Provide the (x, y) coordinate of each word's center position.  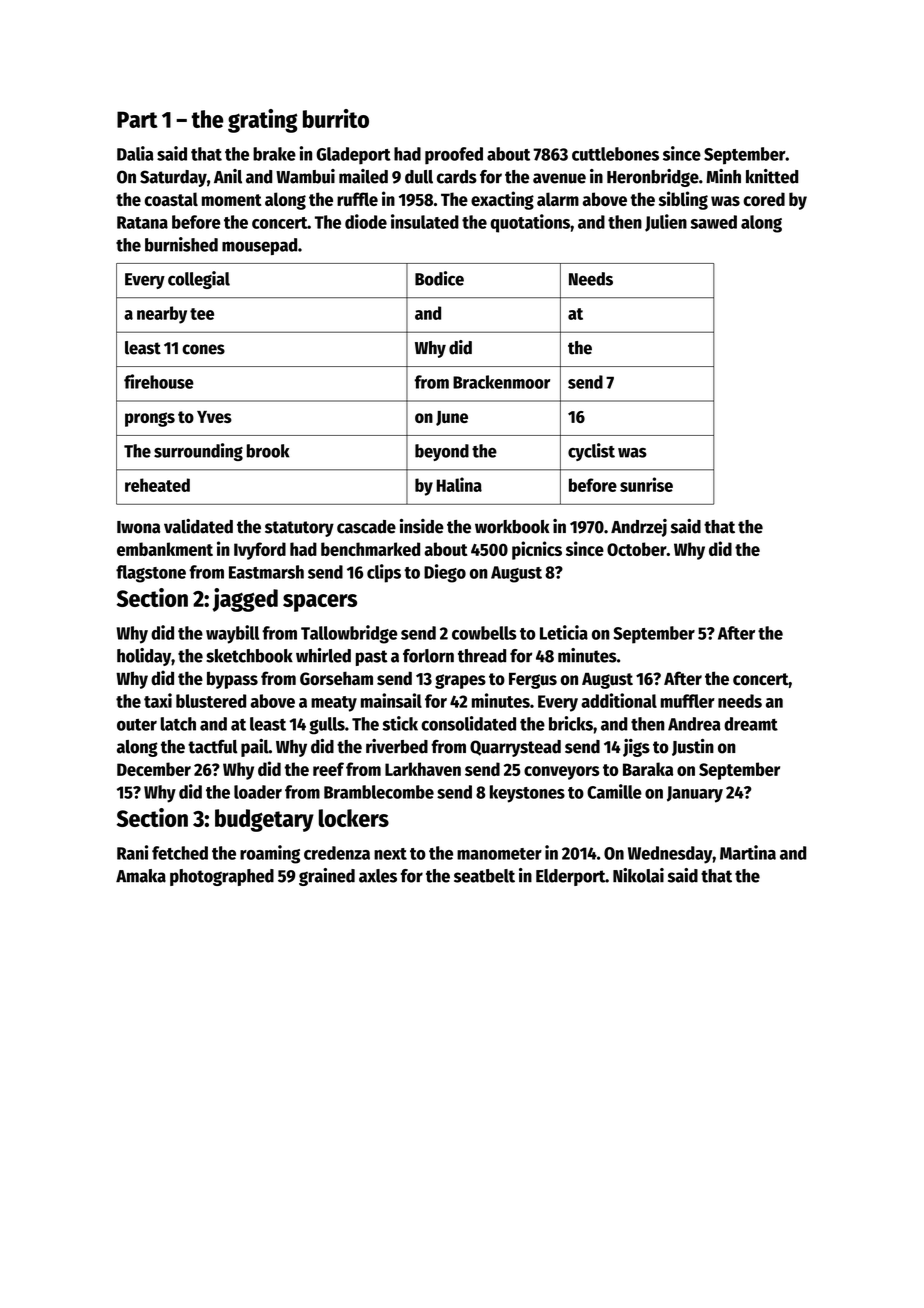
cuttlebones (615, 154)
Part (137, 119)
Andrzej (639, 528)
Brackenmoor (501, 382)
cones (203, 349)
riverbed (397, 746)
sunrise (646, 484)
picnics (537, 550)
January (695, 794)
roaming (270, 854)
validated (198, 526)
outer (137, 725)
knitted (772, 176)
